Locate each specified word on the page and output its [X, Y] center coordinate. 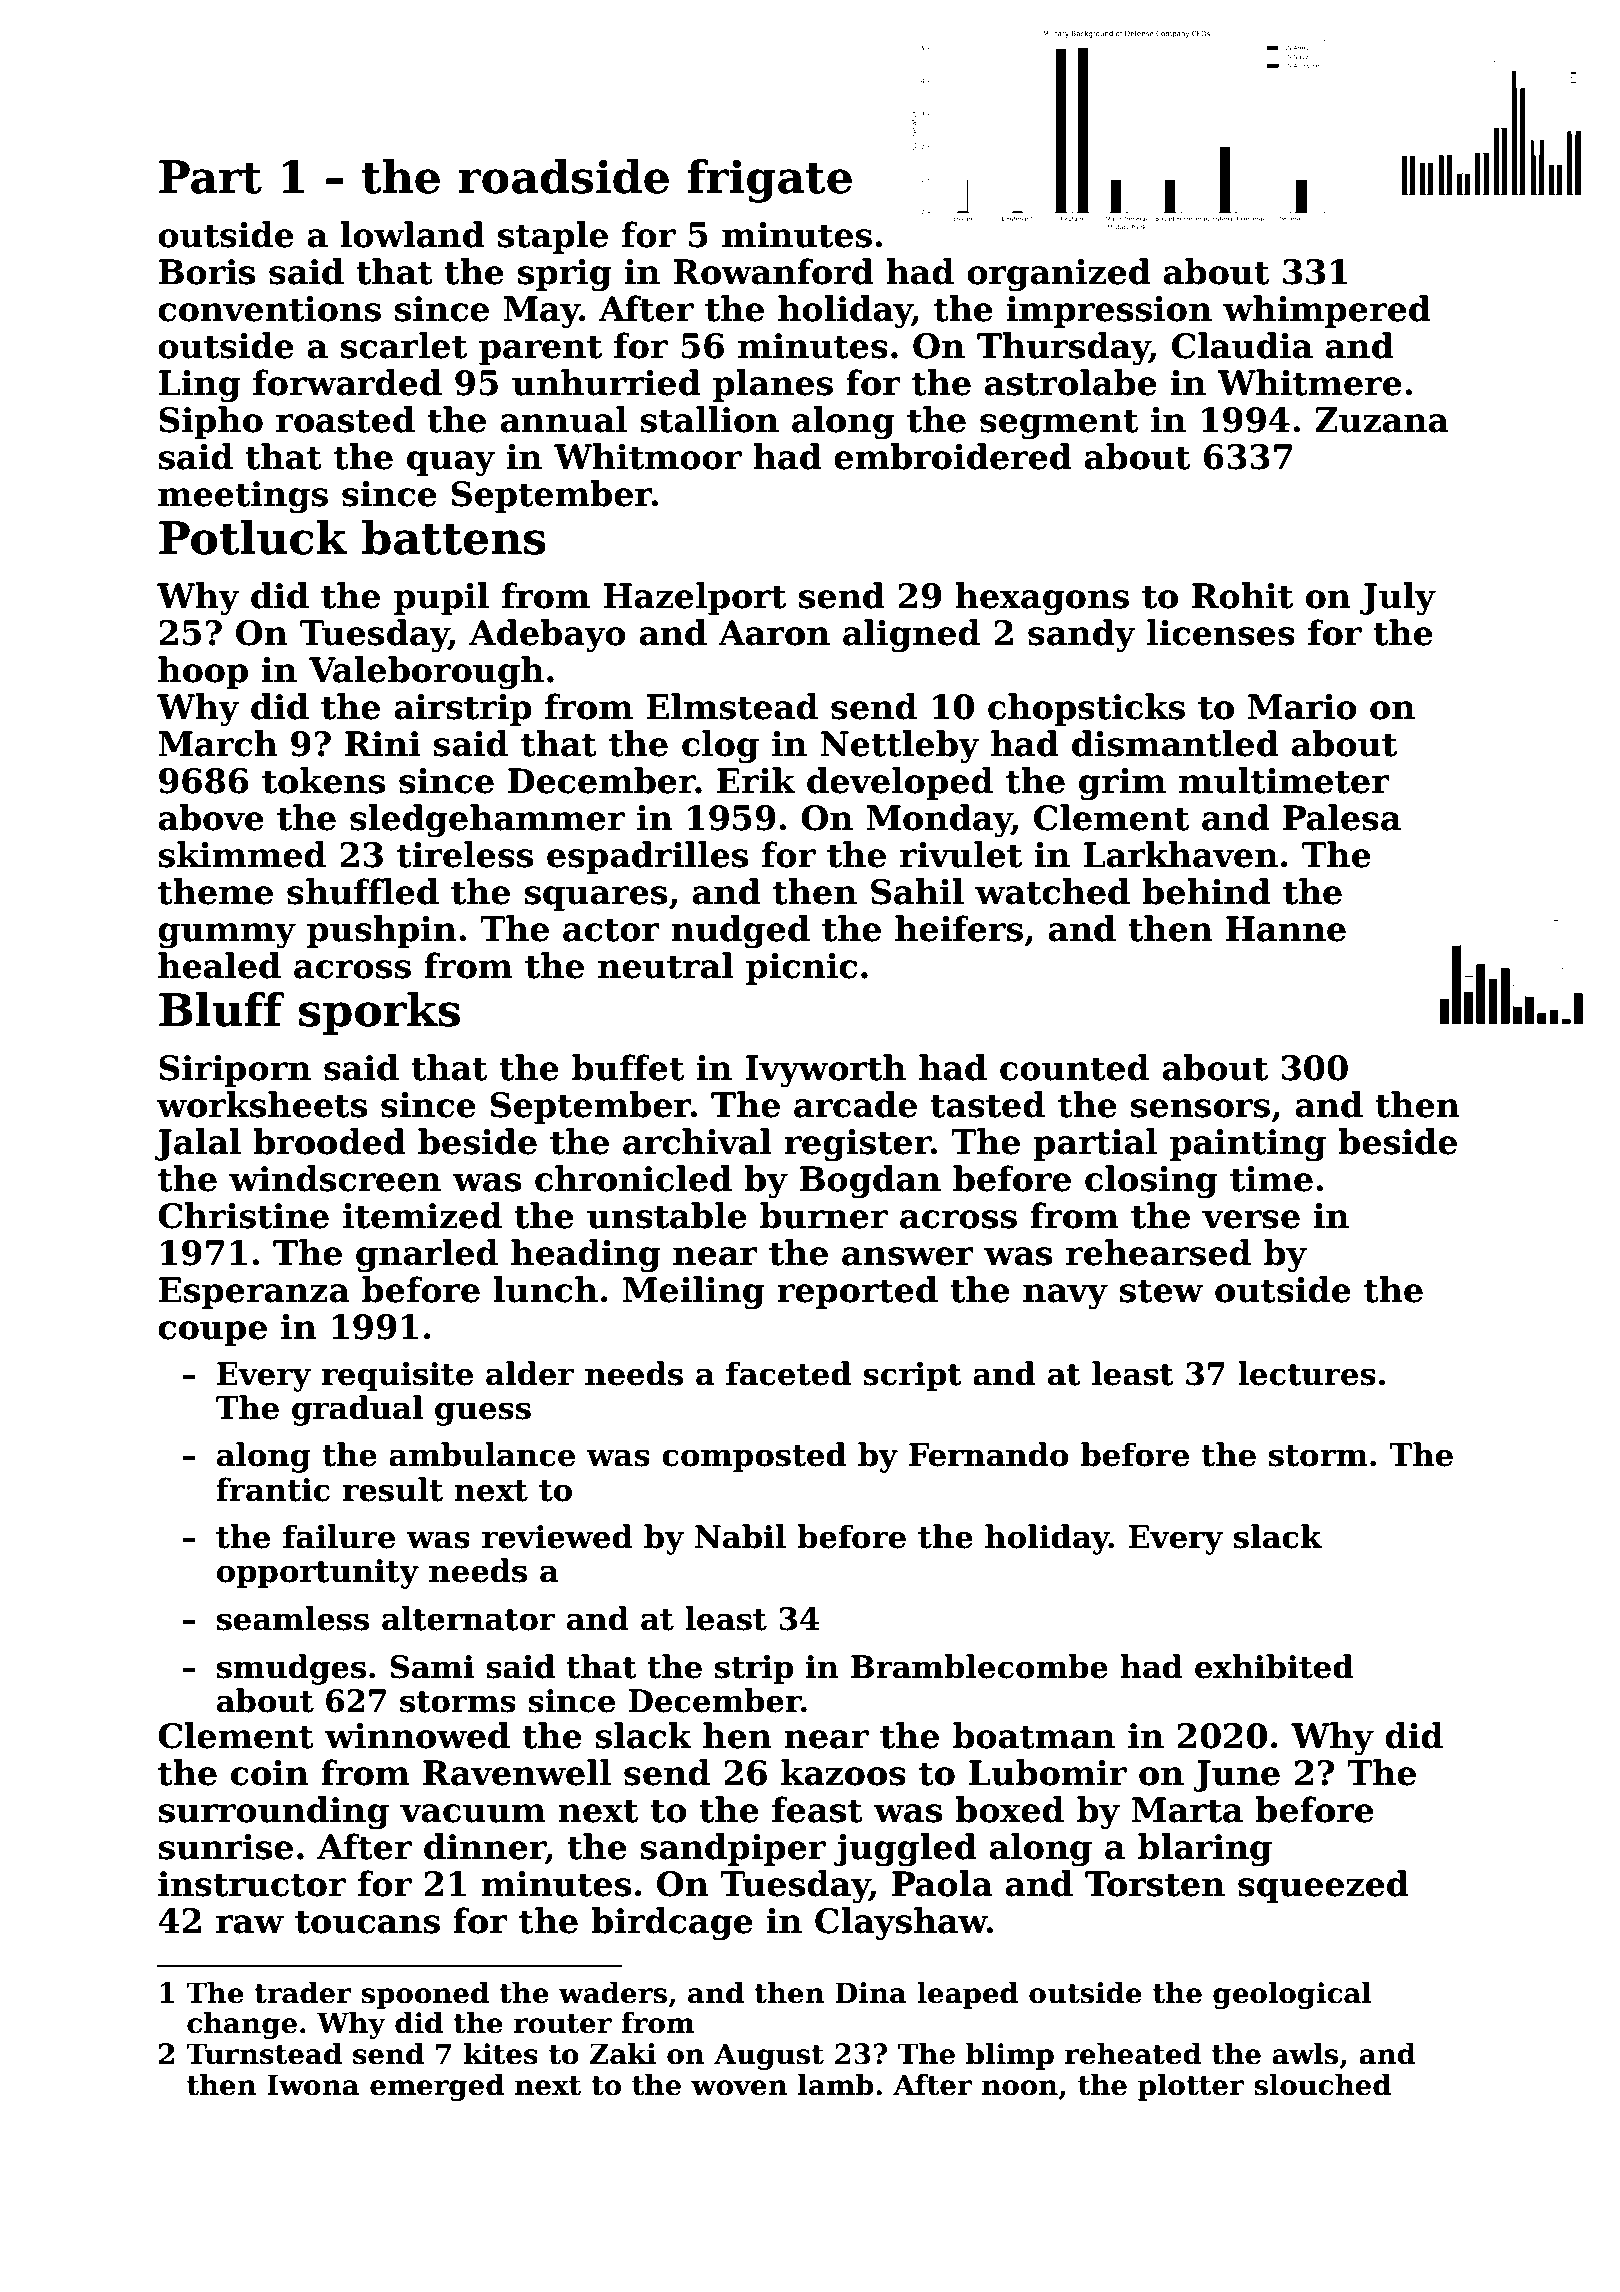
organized [1059, 275]
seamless [293, 1618]
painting [1248, 1145]
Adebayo [547, 636]
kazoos [843, 1772]
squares [595, 898]
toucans [367, 1922]
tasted [987, 1104]
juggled [905, 1850]
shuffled [363, 891]
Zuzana [1382, 420]
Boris [207, 272]
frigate [769, 181]
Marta [1187, 1810]
